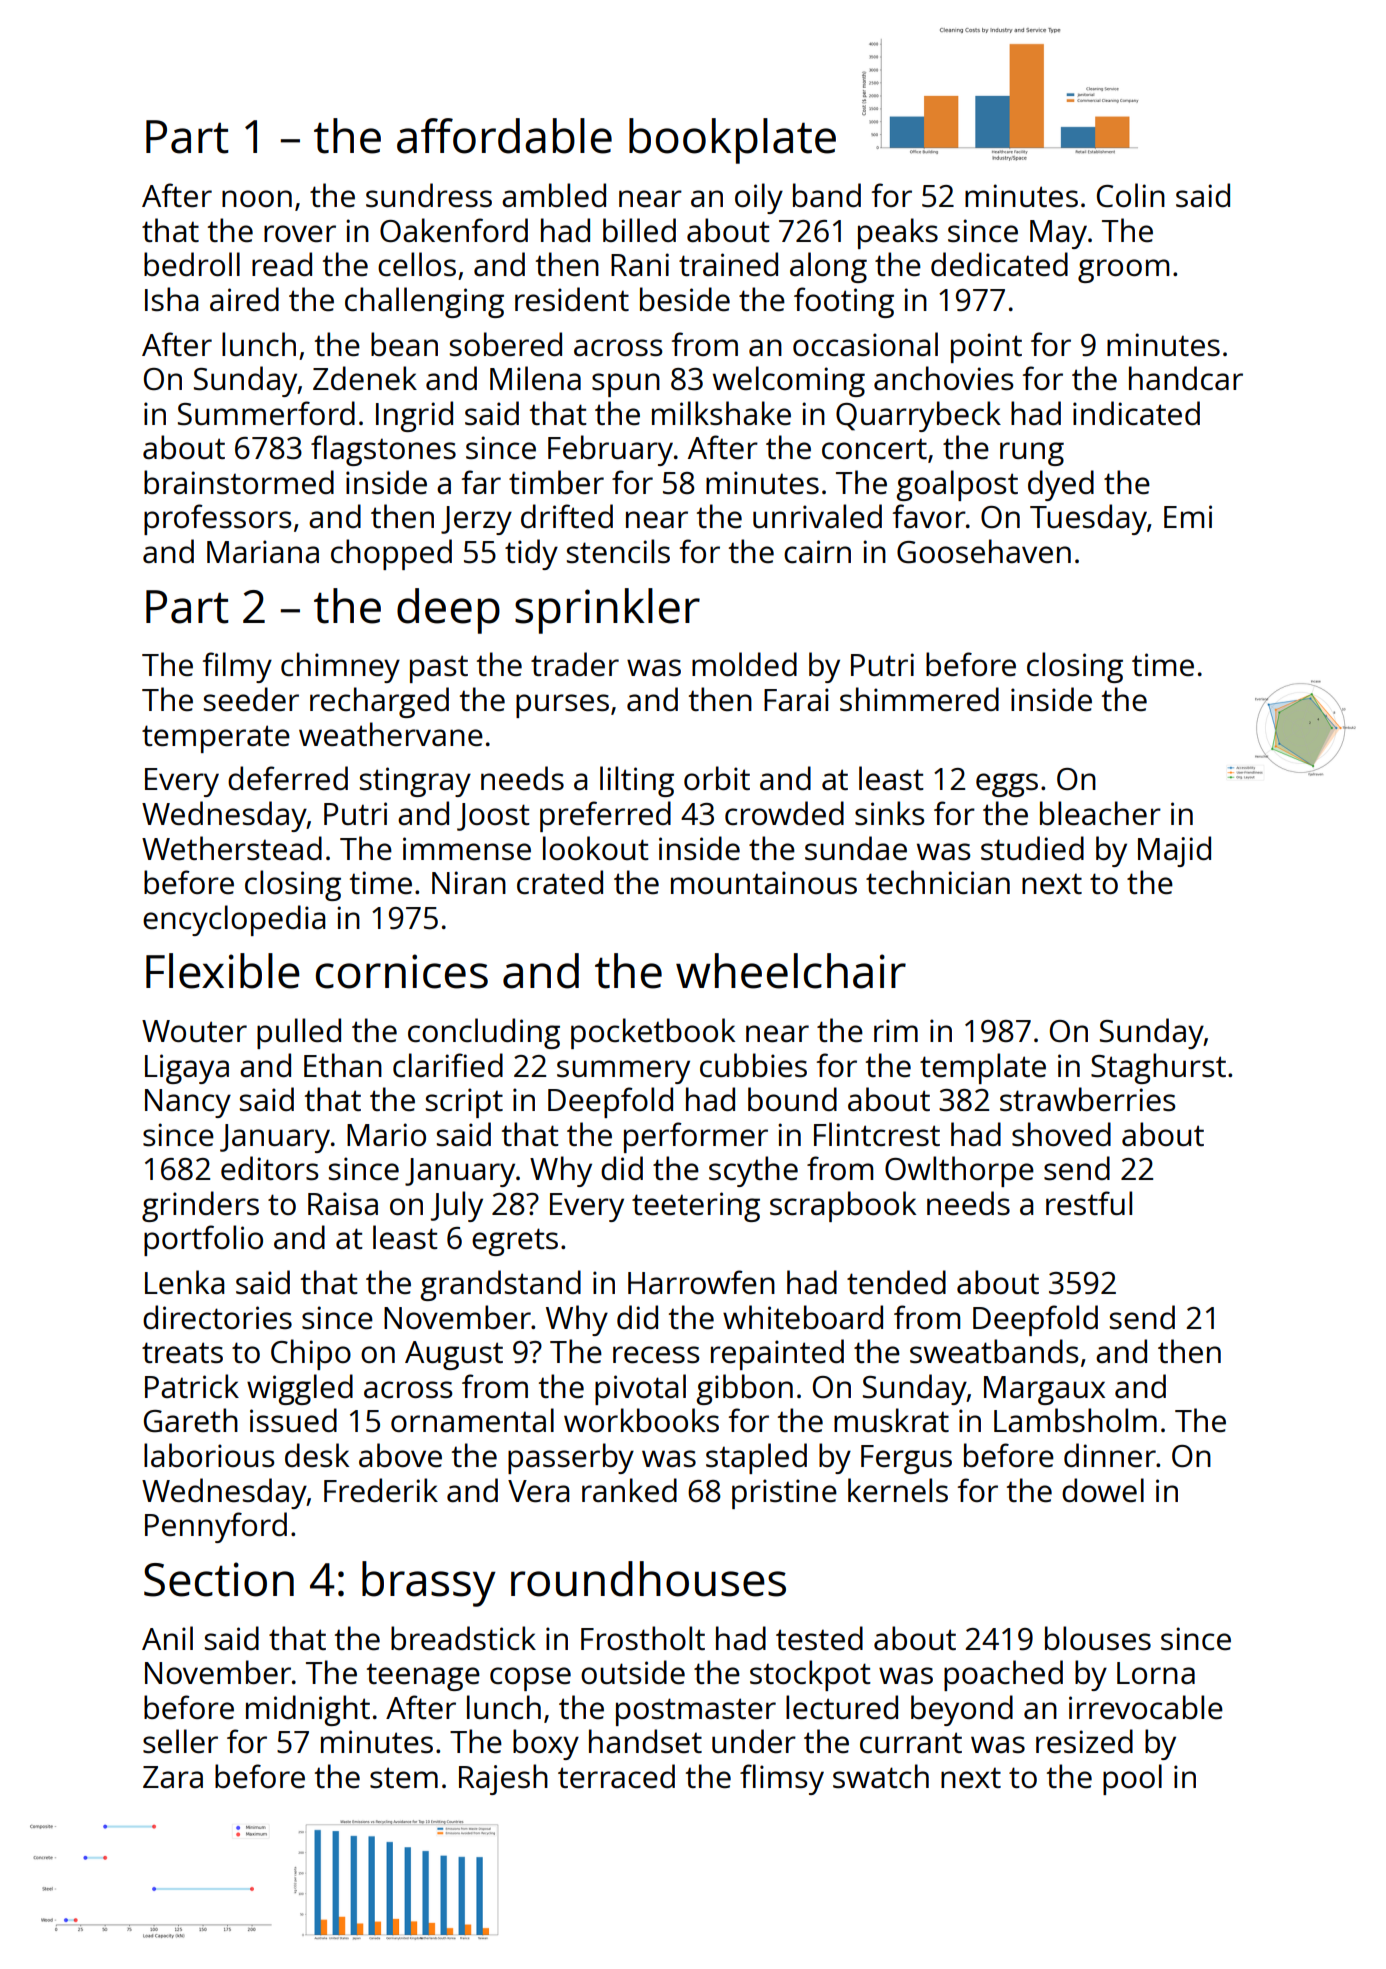 Image resolution: width=1386 pixels, height=1969 pixels. I want to click on pulled, so click(299, 1033).
